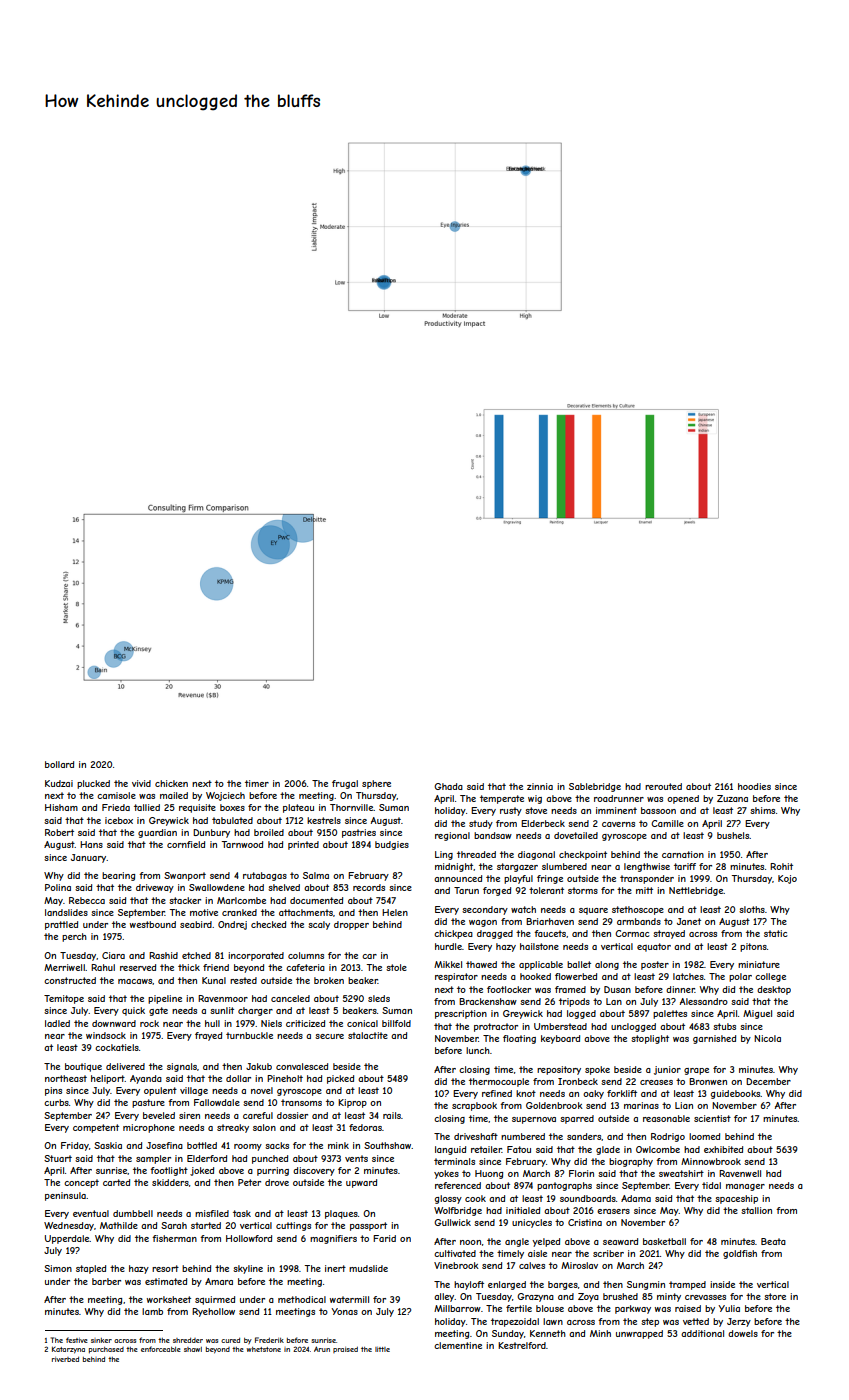  Describe the element at coordinates (223, 998) in the document. I see `Ravenmoor` at that location.
